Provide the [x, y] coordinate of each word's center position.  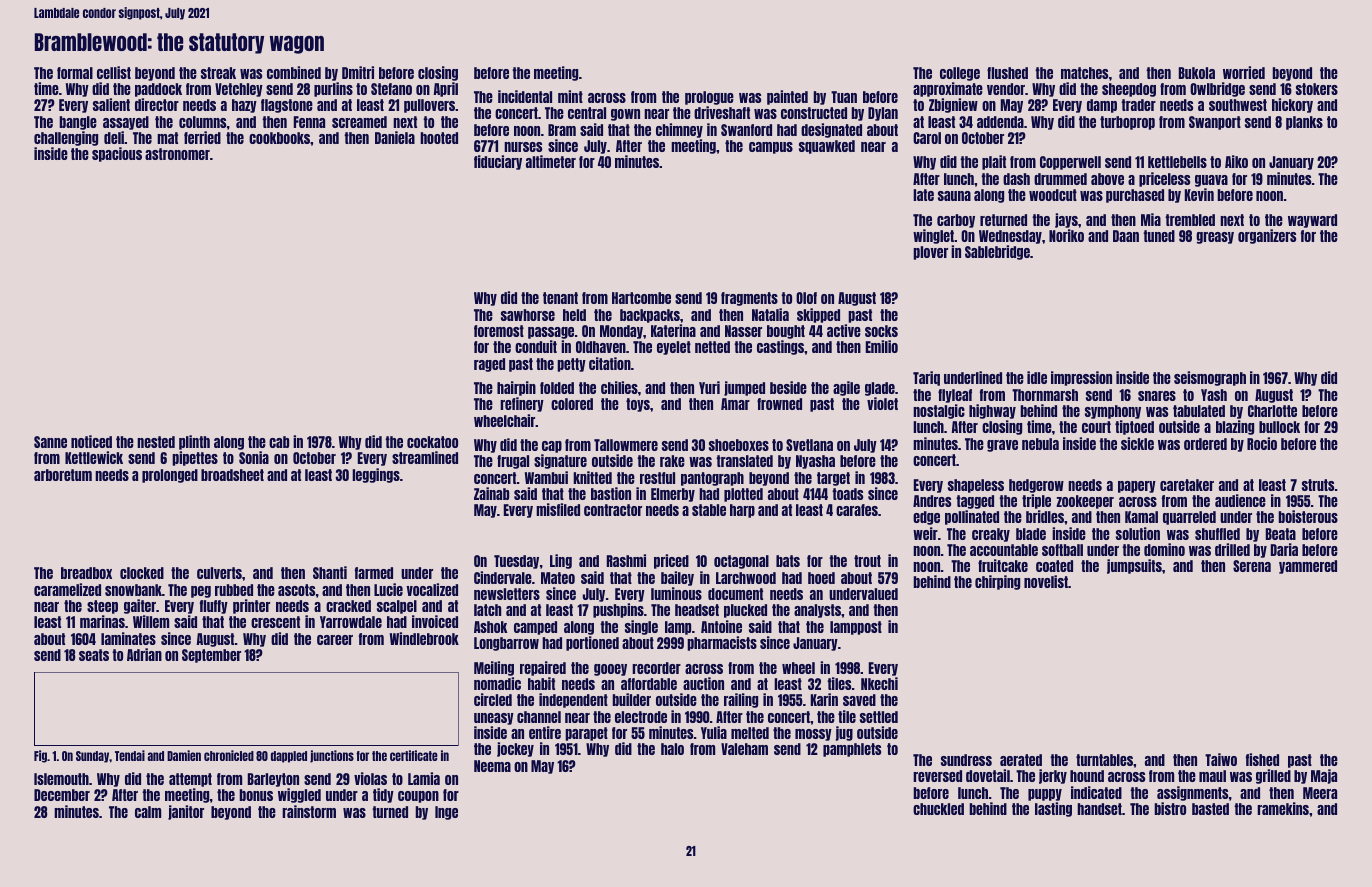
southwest [1238, 105]
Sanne [50, 442]
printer [251, 606]
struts [1318, 485]
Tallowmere [626, 445]
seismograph [1210, 378]
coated [1054, 566]
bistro [1170, 808]
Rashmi [626, 560]
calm [148, 812]
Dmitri [358, 72]
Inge [446, 813]
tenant [560, 298]
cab [279, 442]
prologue [709, 98]
